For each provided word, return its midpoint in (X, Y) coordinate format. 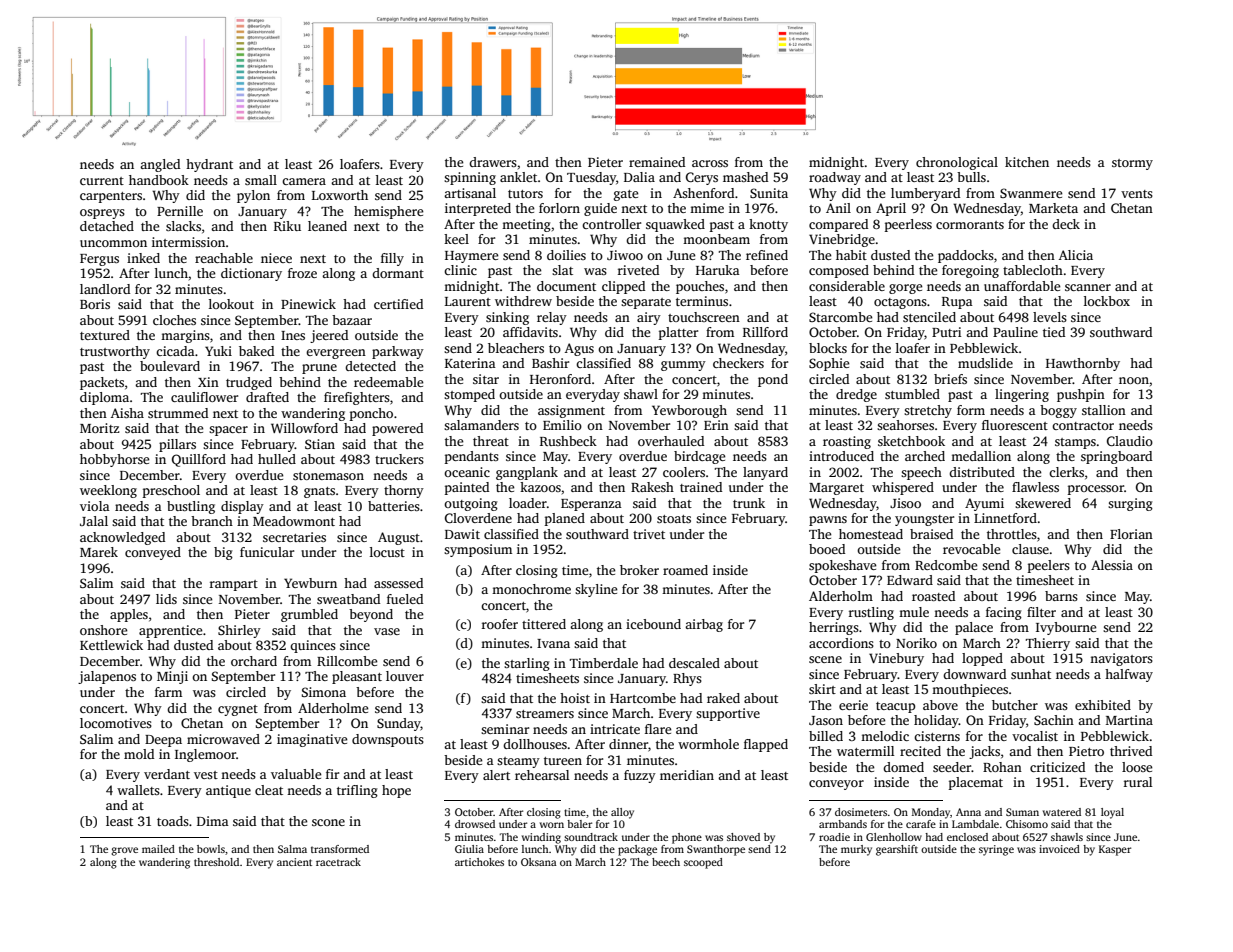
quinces (313, 646)
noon (1134, 380)
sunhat (1031, 674)
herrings (834, 628)
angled (160, 165)
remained (657, 162)
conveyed (153, 553)
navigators (1121, 659)
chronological (957, 163)
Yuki (218, 351)
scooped (703, 863)
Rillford (765, 332)
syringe (996, 850)
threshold (216, 862)
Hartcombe (643, 698)
